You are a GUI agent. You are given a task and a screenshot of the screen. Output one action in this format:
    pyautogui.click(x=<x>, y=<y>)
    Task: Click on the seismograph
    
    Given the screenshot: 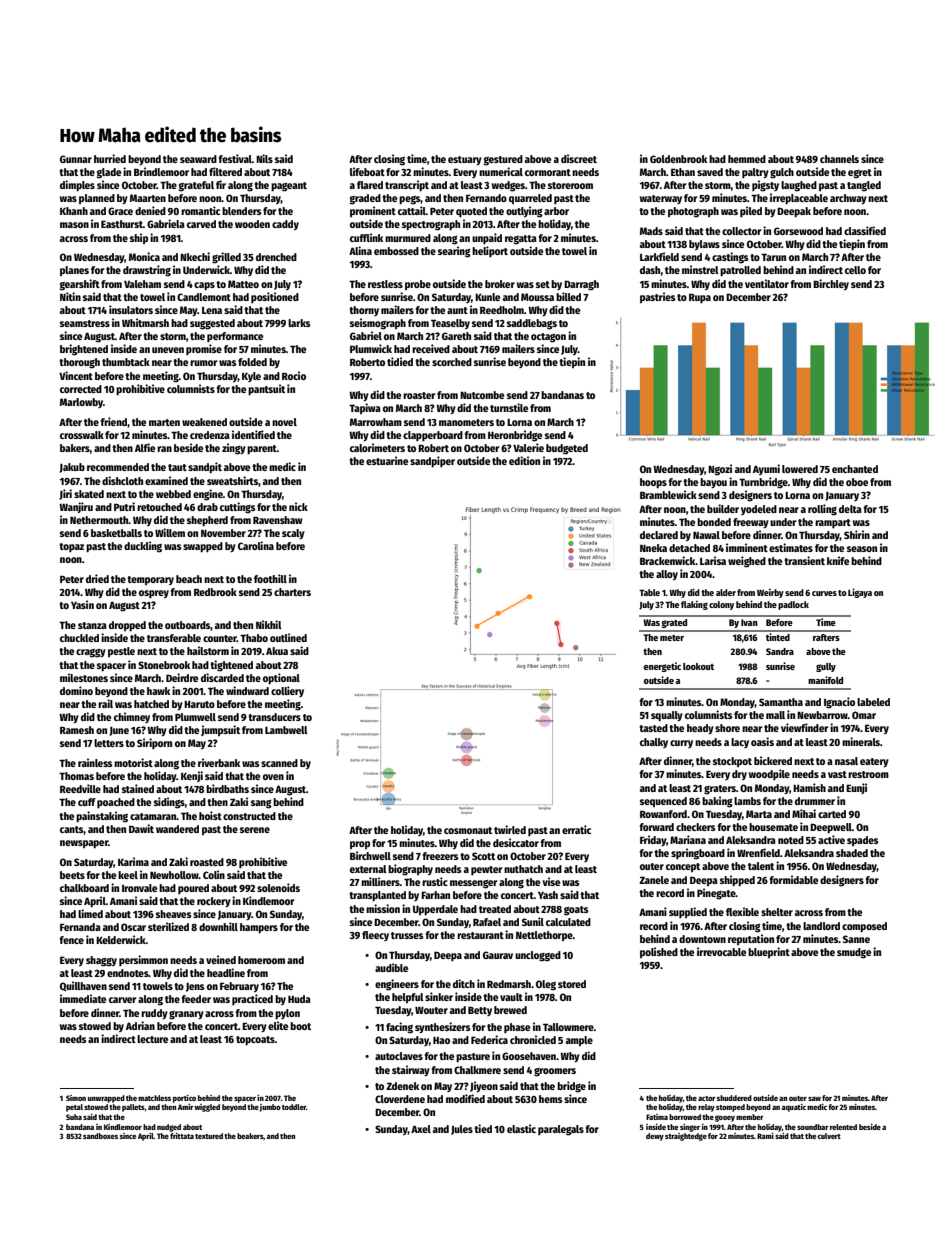 What is the action you would take?
    pyautogui.click(x=378, y=324)
